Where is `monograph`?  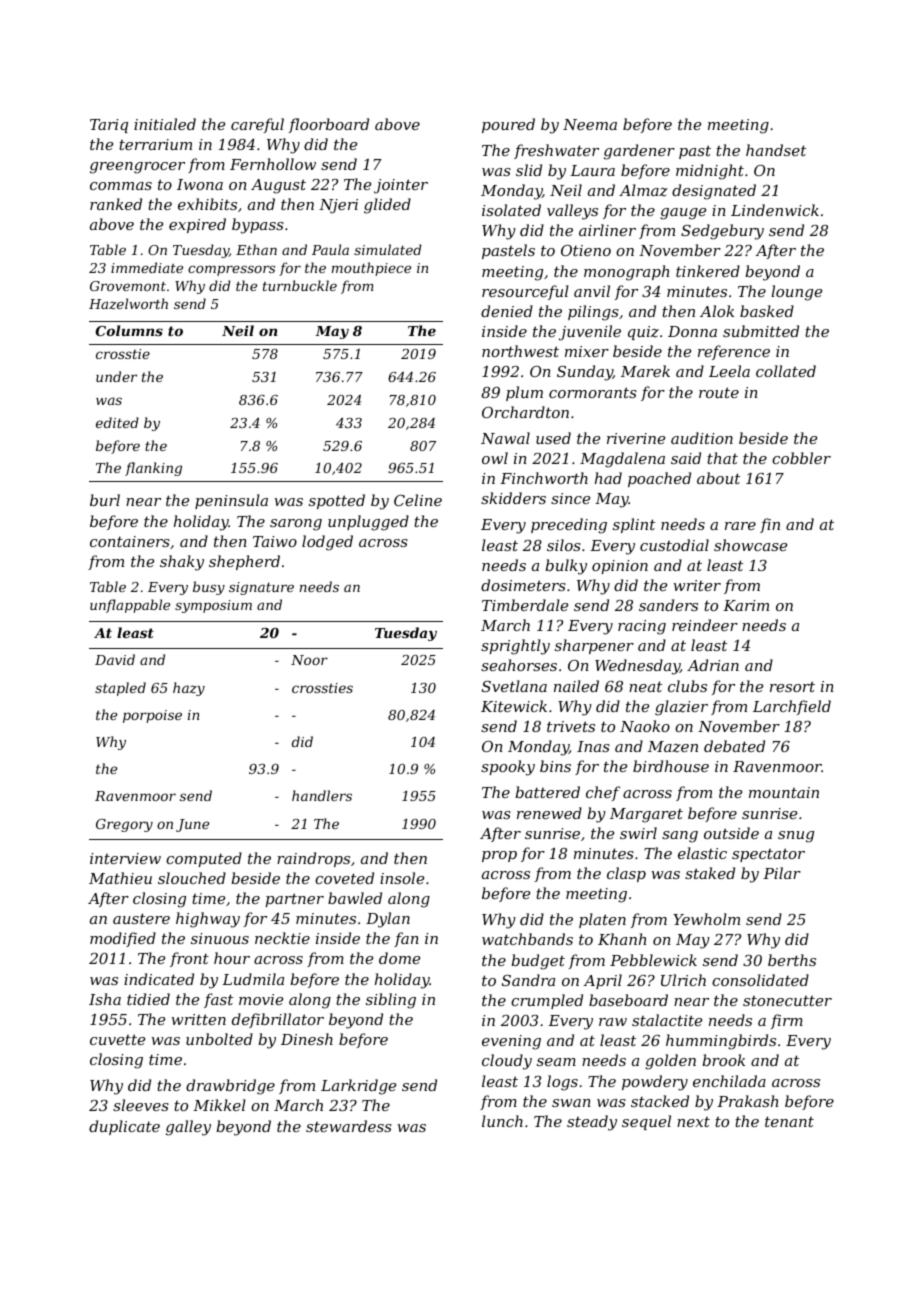
monograph is located at coordinates (626, 273).
